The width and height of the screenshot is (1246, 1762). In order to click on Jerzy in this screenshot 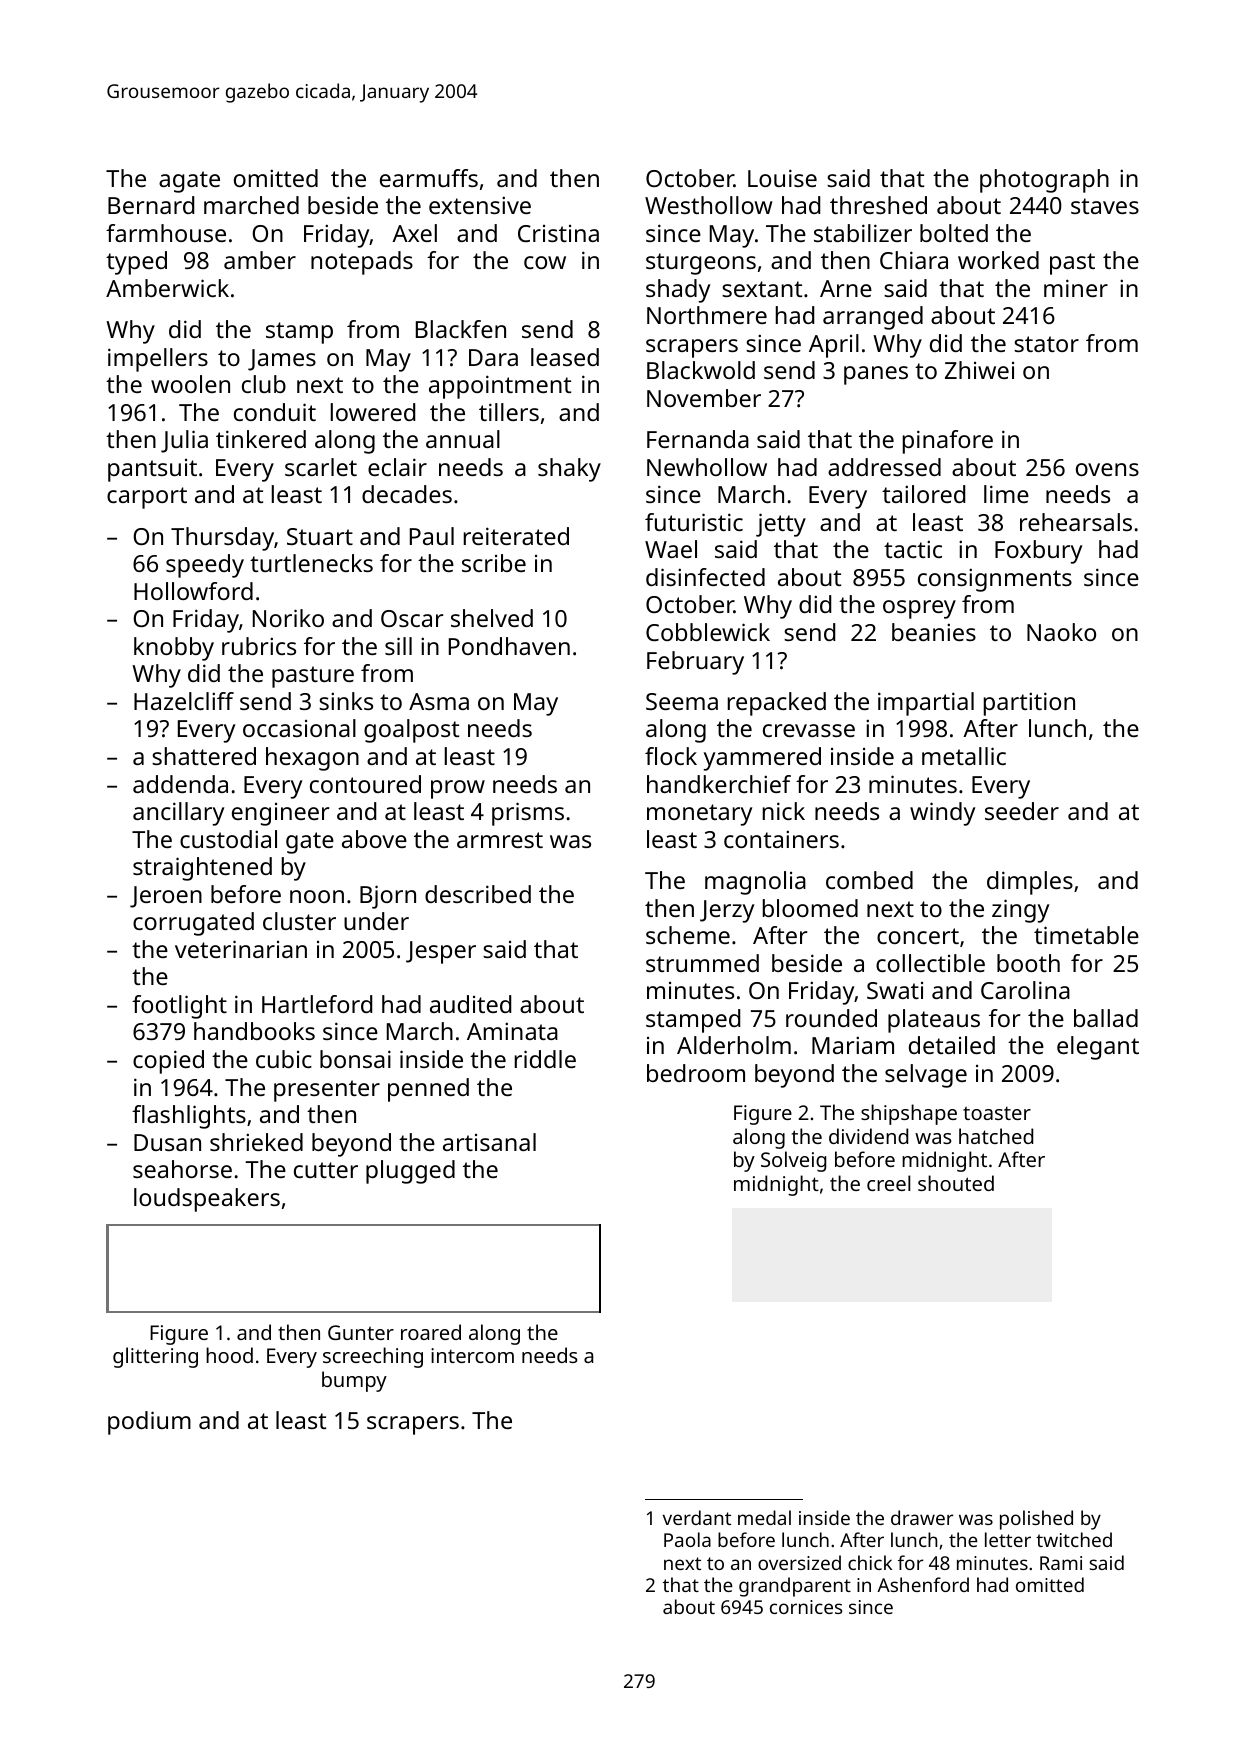, I will do `click(727, 911)`.
